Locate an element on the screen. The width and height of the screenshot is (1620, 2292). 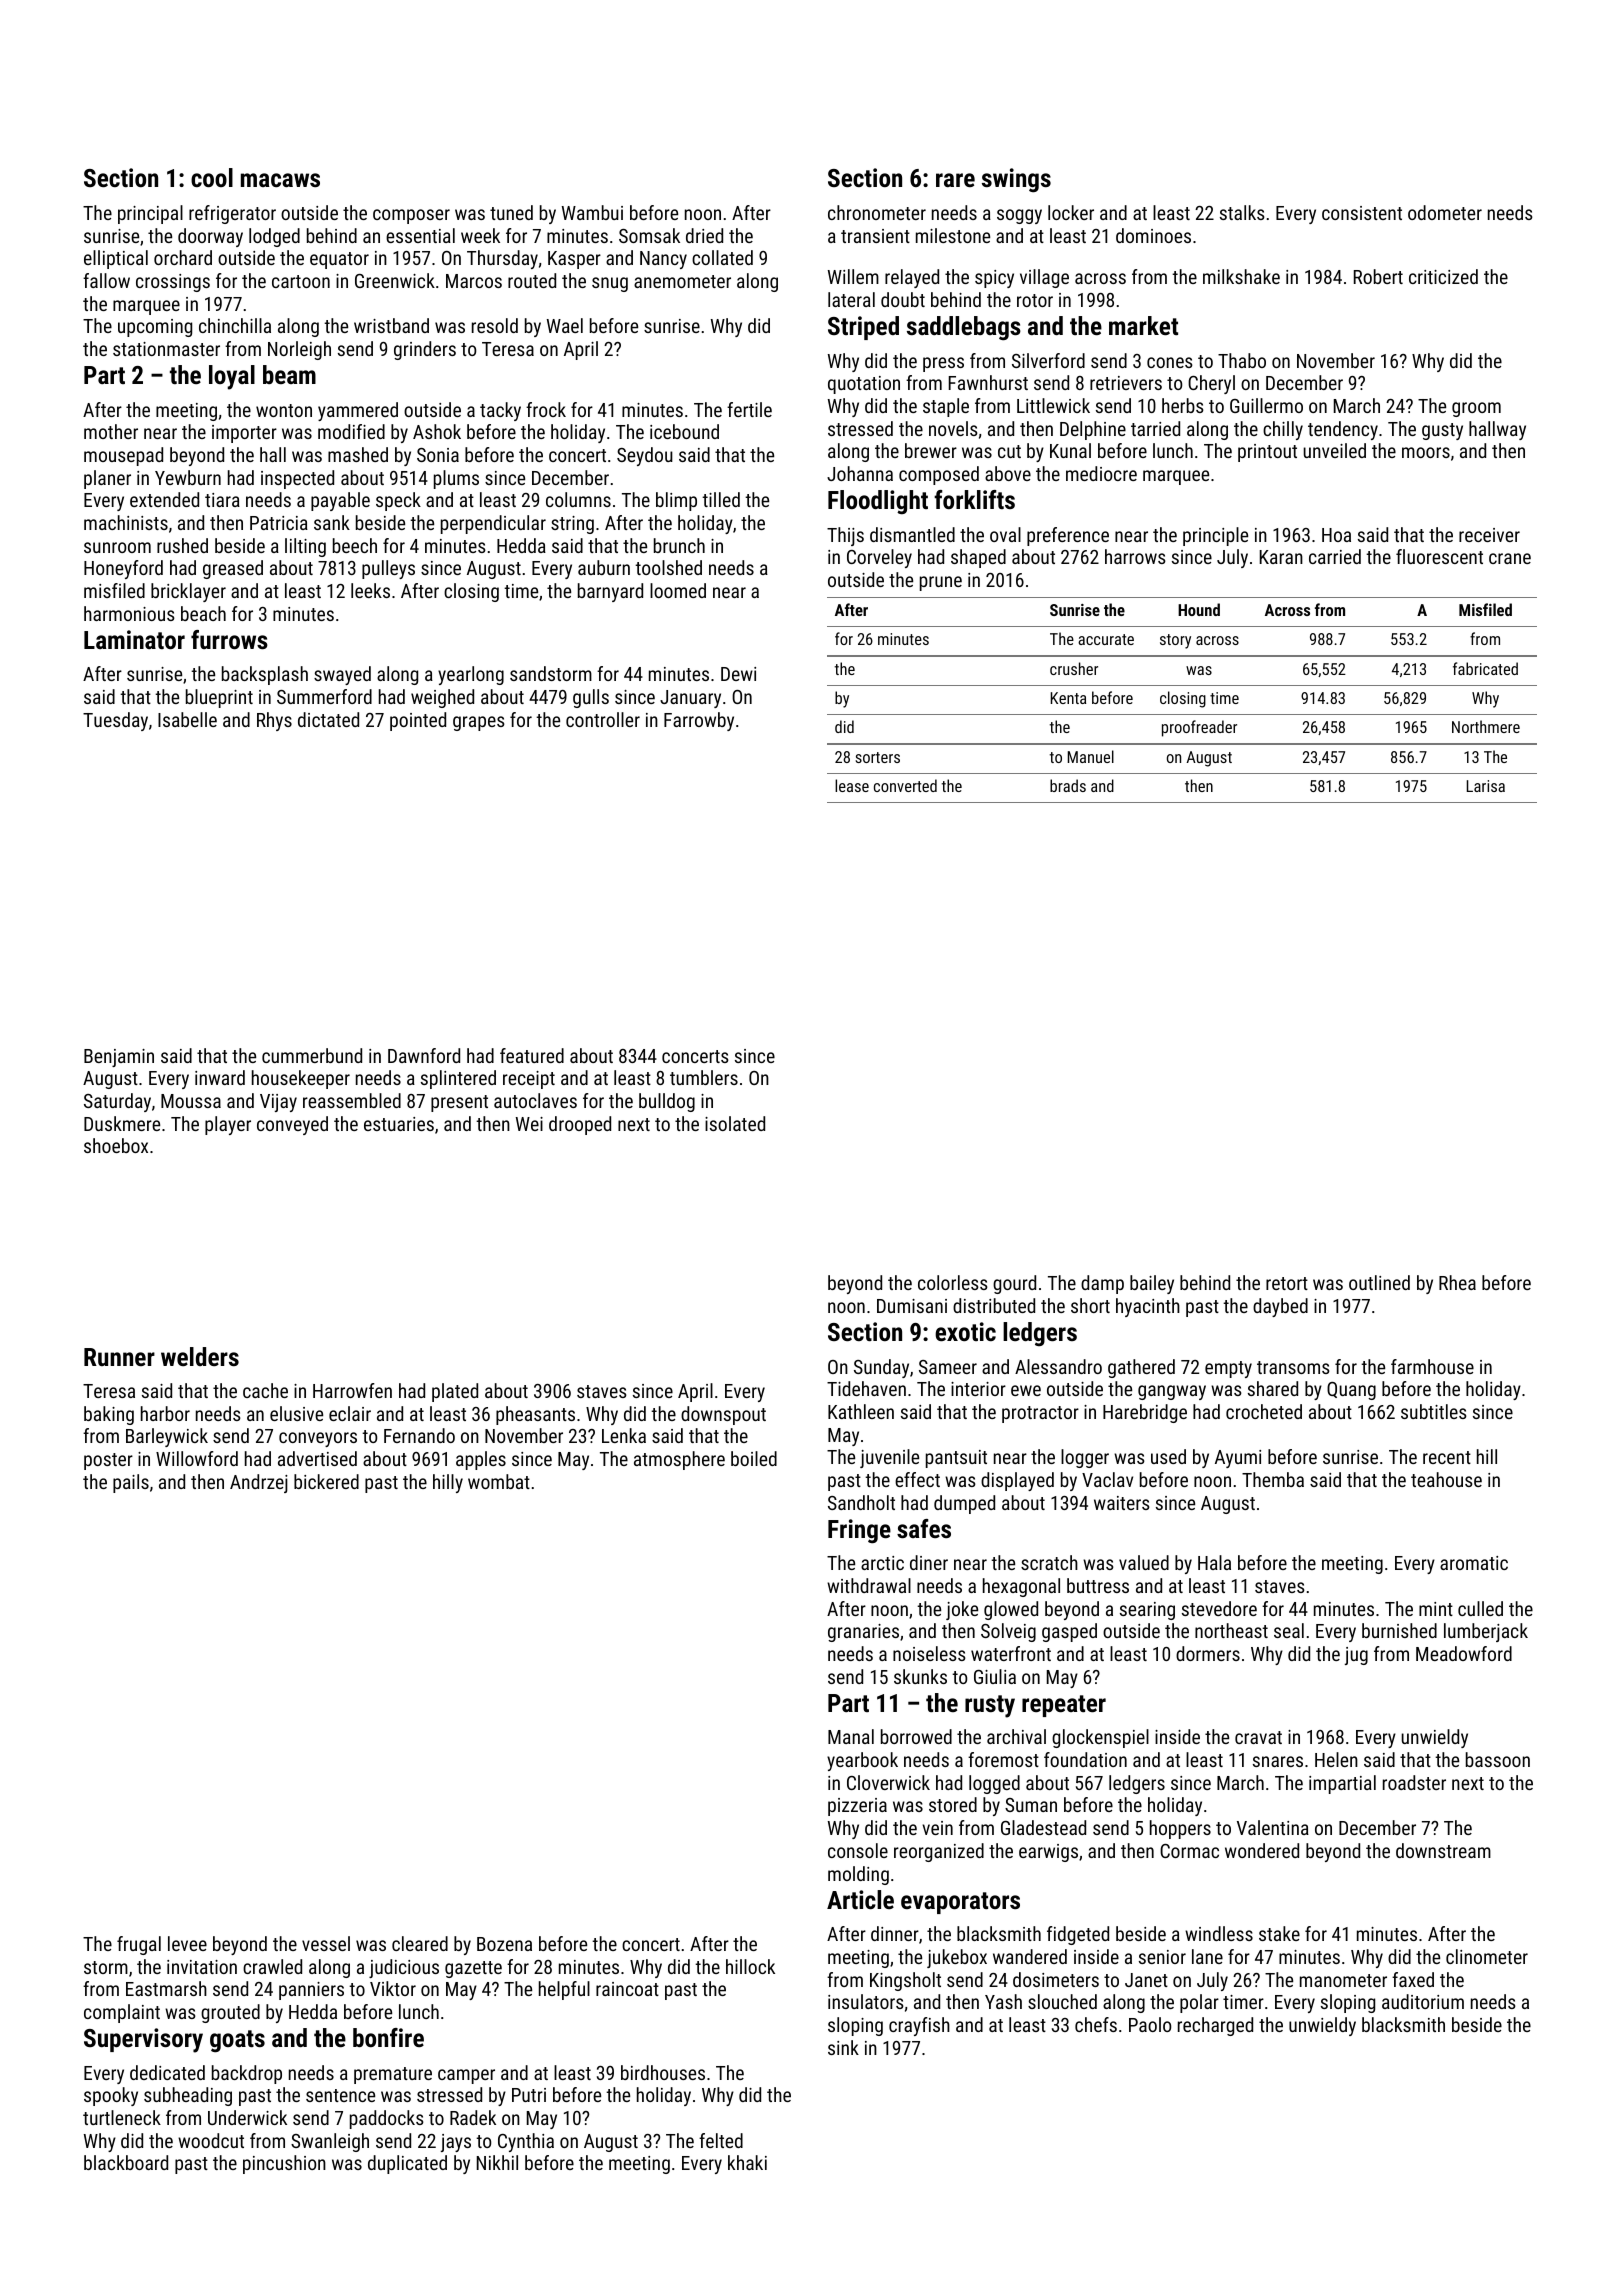
pantsuit is located at coordinates (956, 1459).
